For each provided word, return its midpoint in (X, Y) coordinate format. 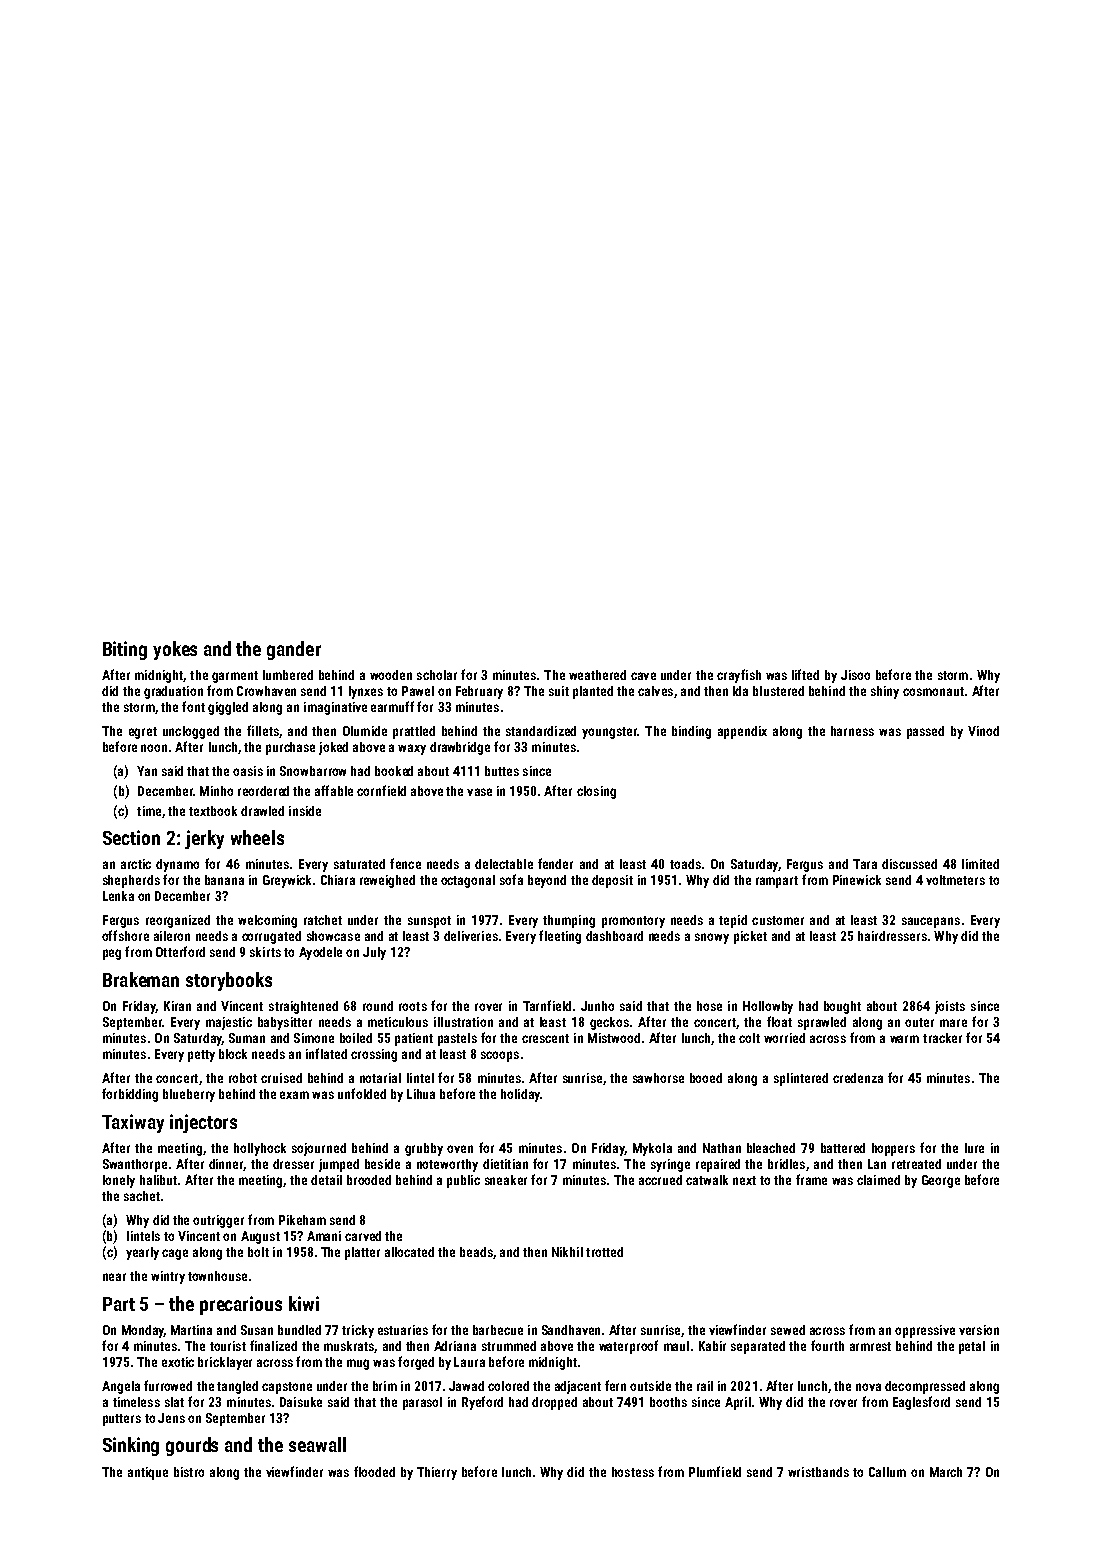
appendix (742, 732)
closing (596, 792)
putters (122, 1420)
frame (811, 1179)
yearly (142, 1253)
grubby (424, 1149)
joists (950, 1007)
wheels (257, 837)
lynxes (366, 692)
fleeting (560, 937)
